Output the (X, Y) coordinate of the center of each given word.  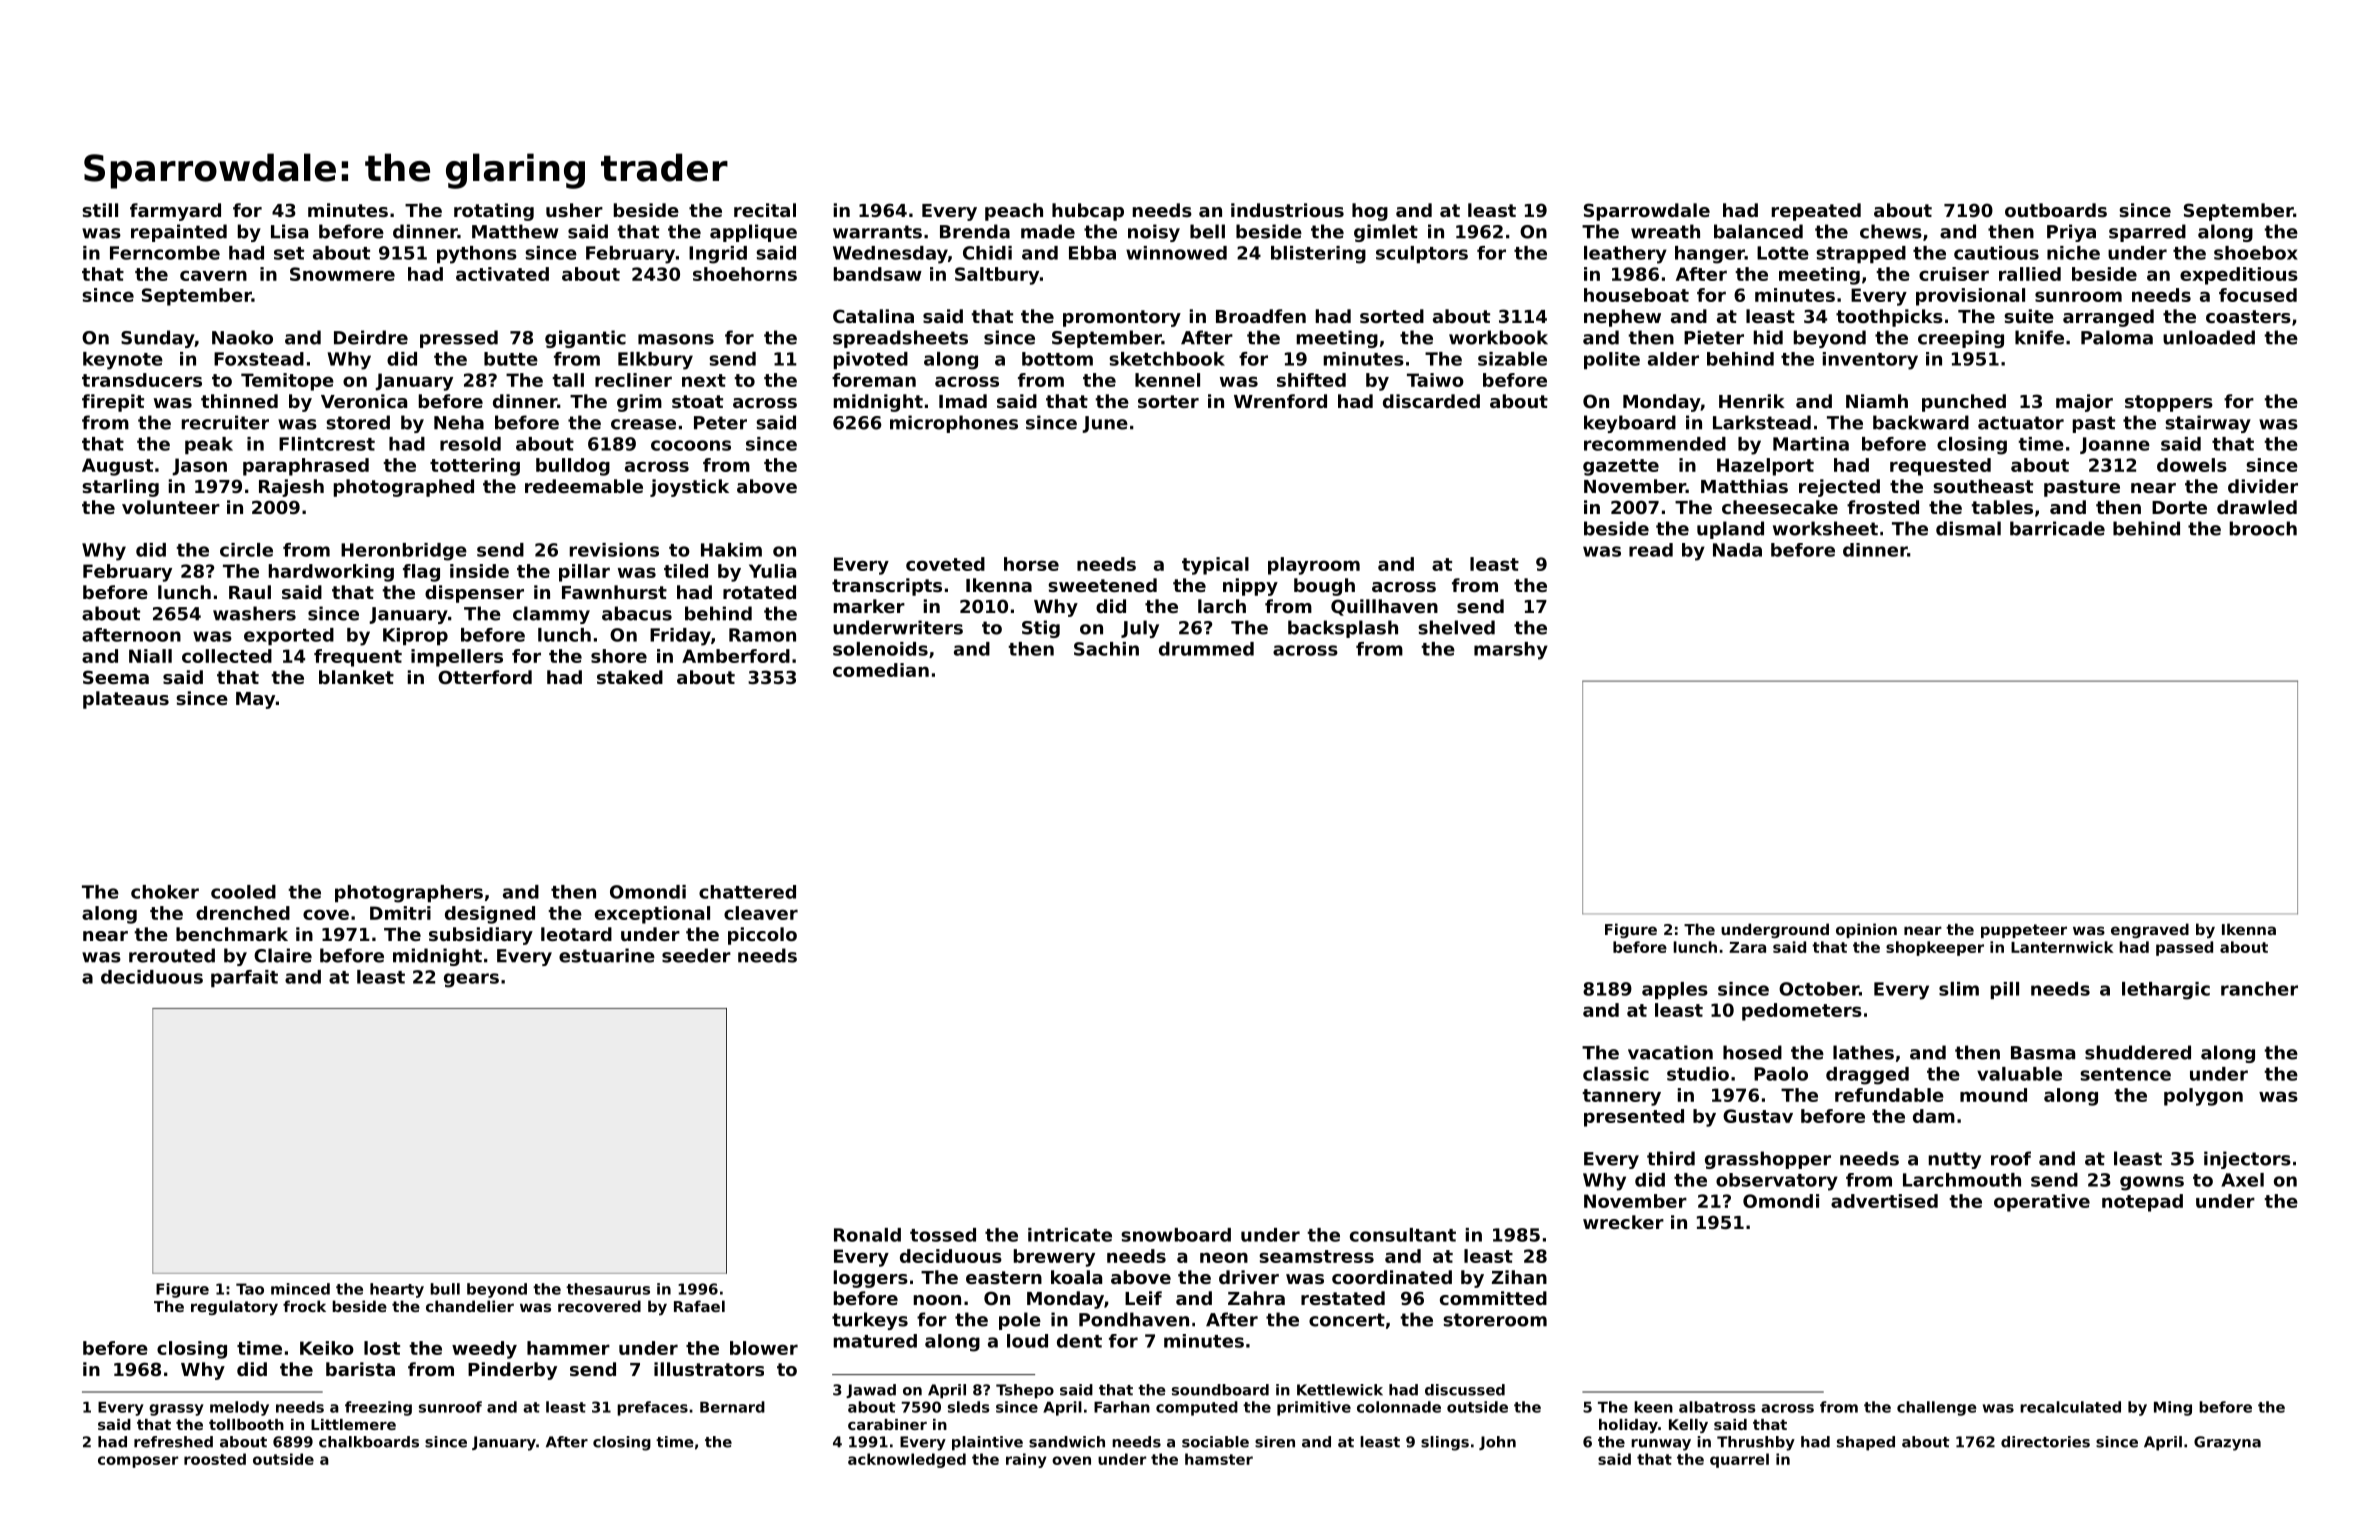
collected (227, 656)
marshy (1511, 651)
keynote (123, 361)
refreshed (173, 1442)
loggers (871, 1279)
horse (1031, 564)
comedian (881, 670)
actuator (2021, 423)
